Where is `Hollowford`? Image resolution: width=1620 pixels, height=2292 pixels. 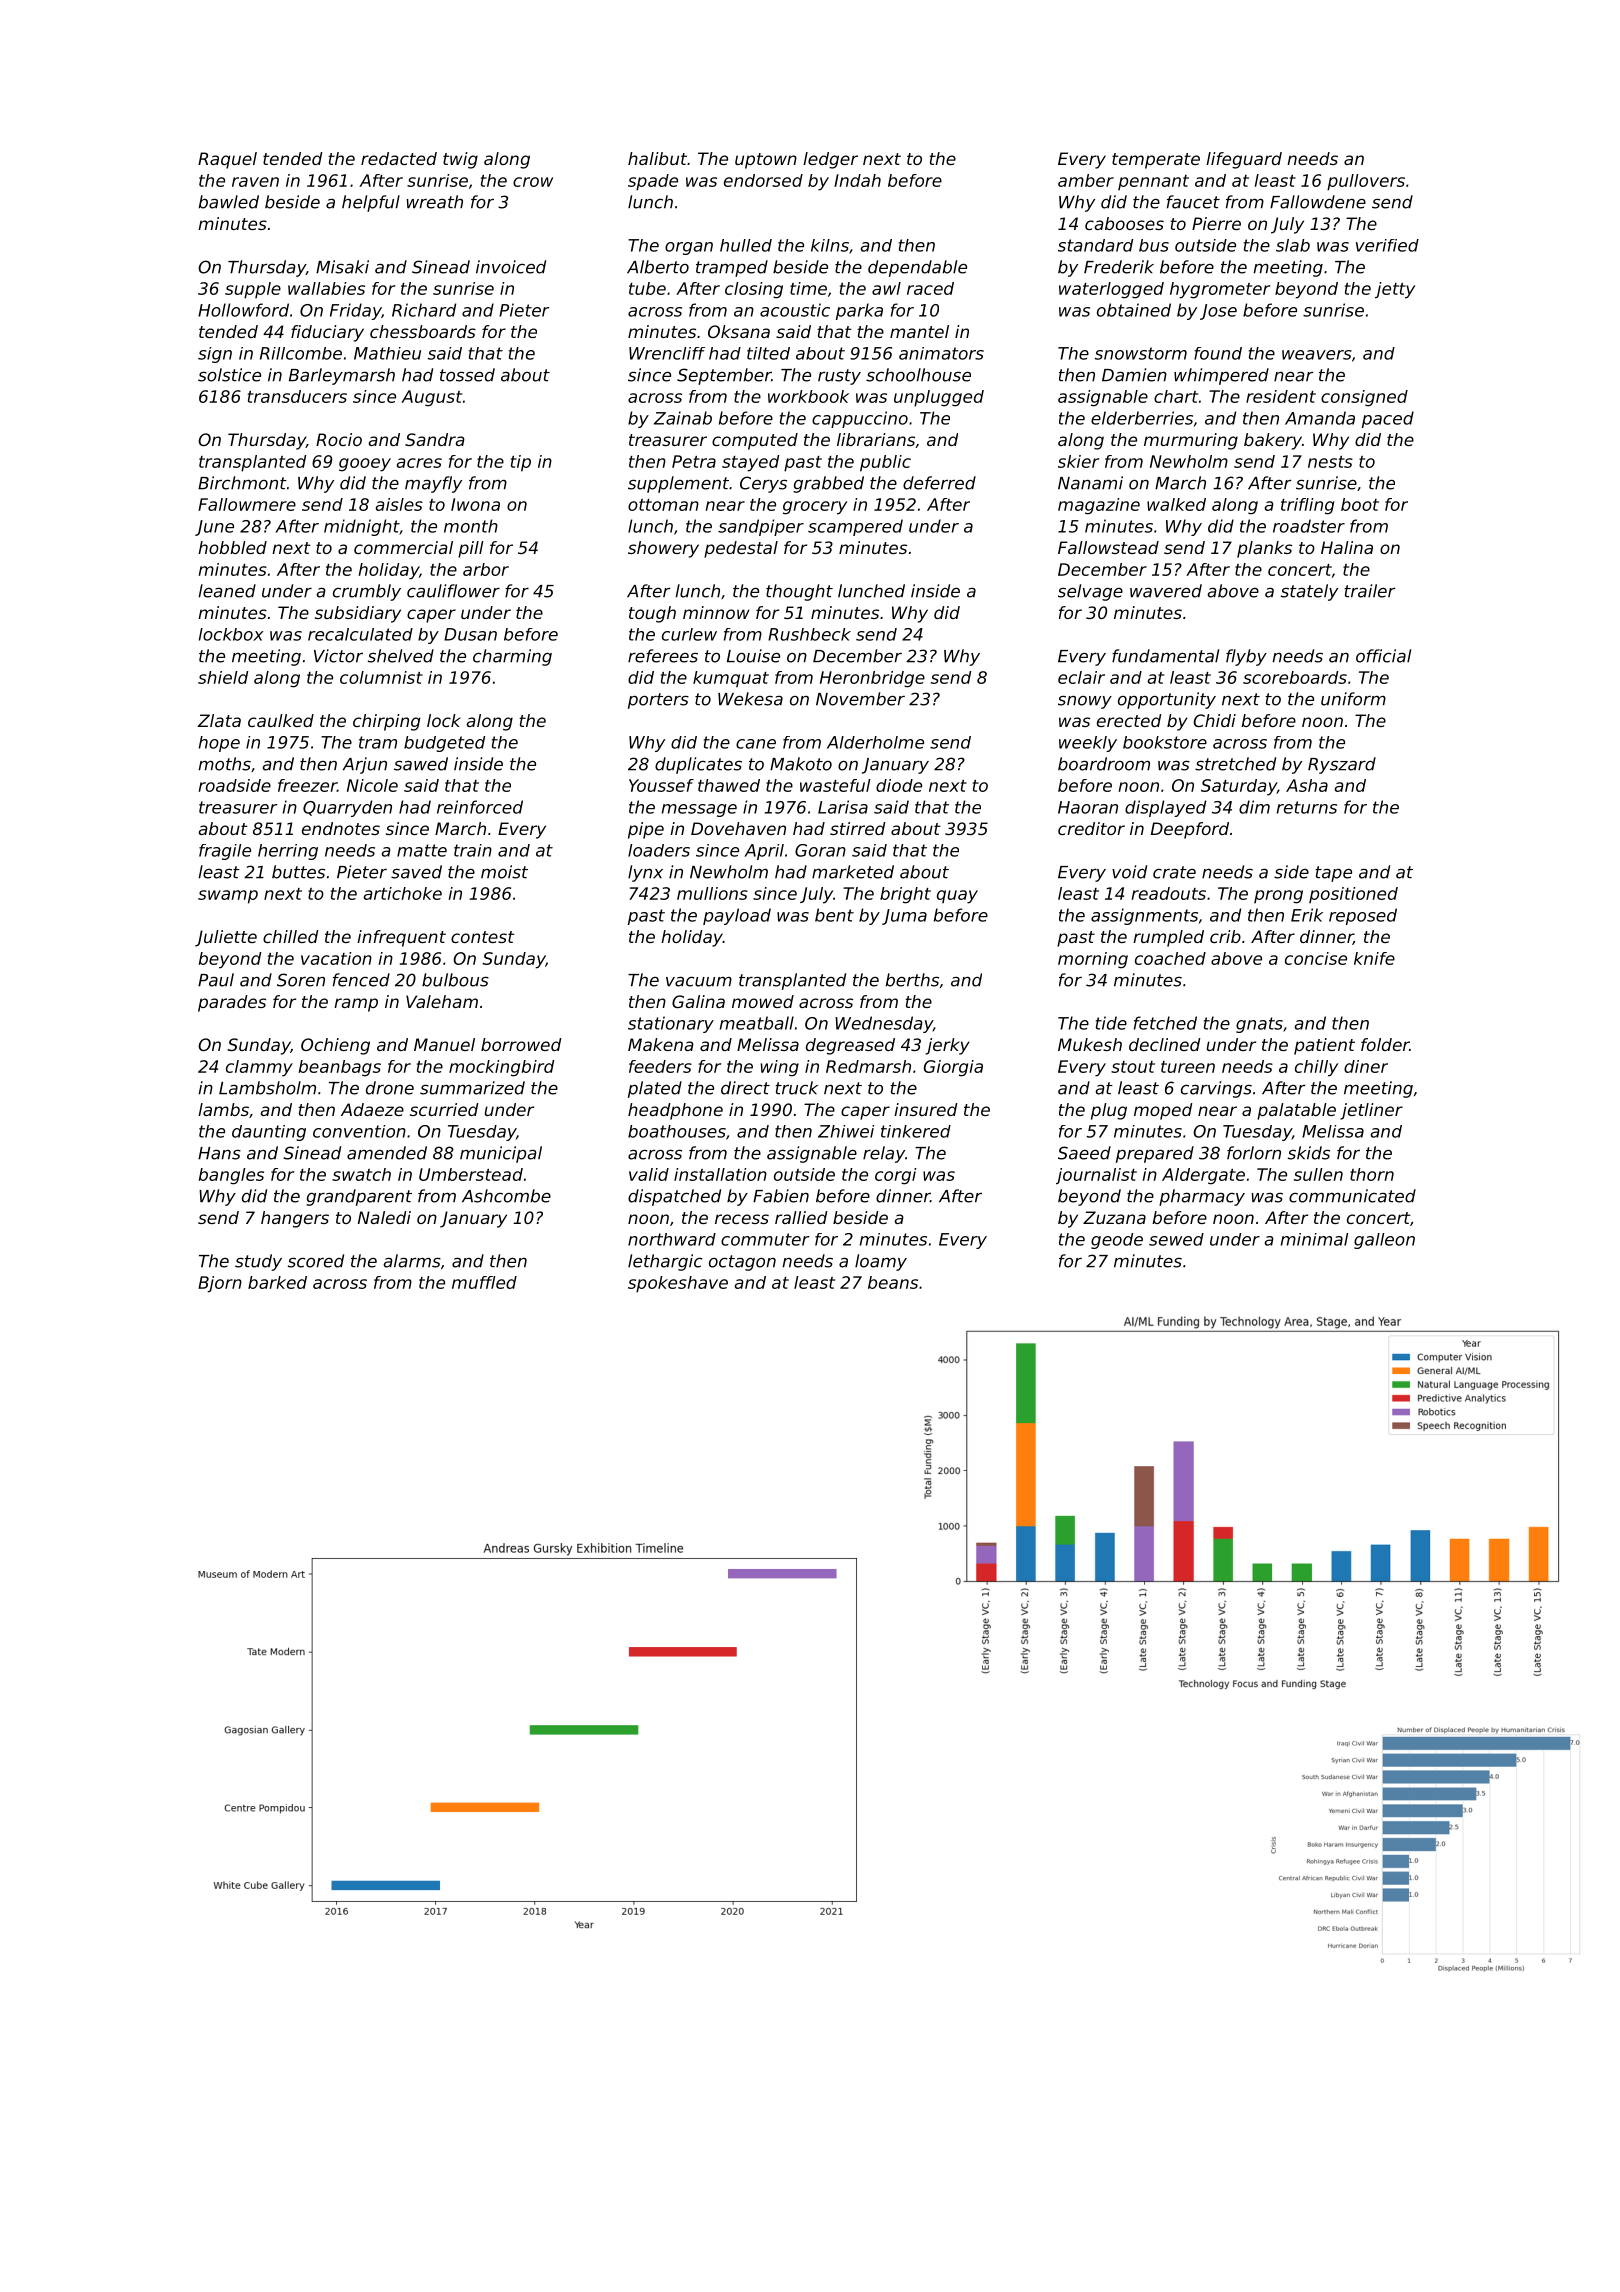
Hollowford is located at coordinates (243, 310).
